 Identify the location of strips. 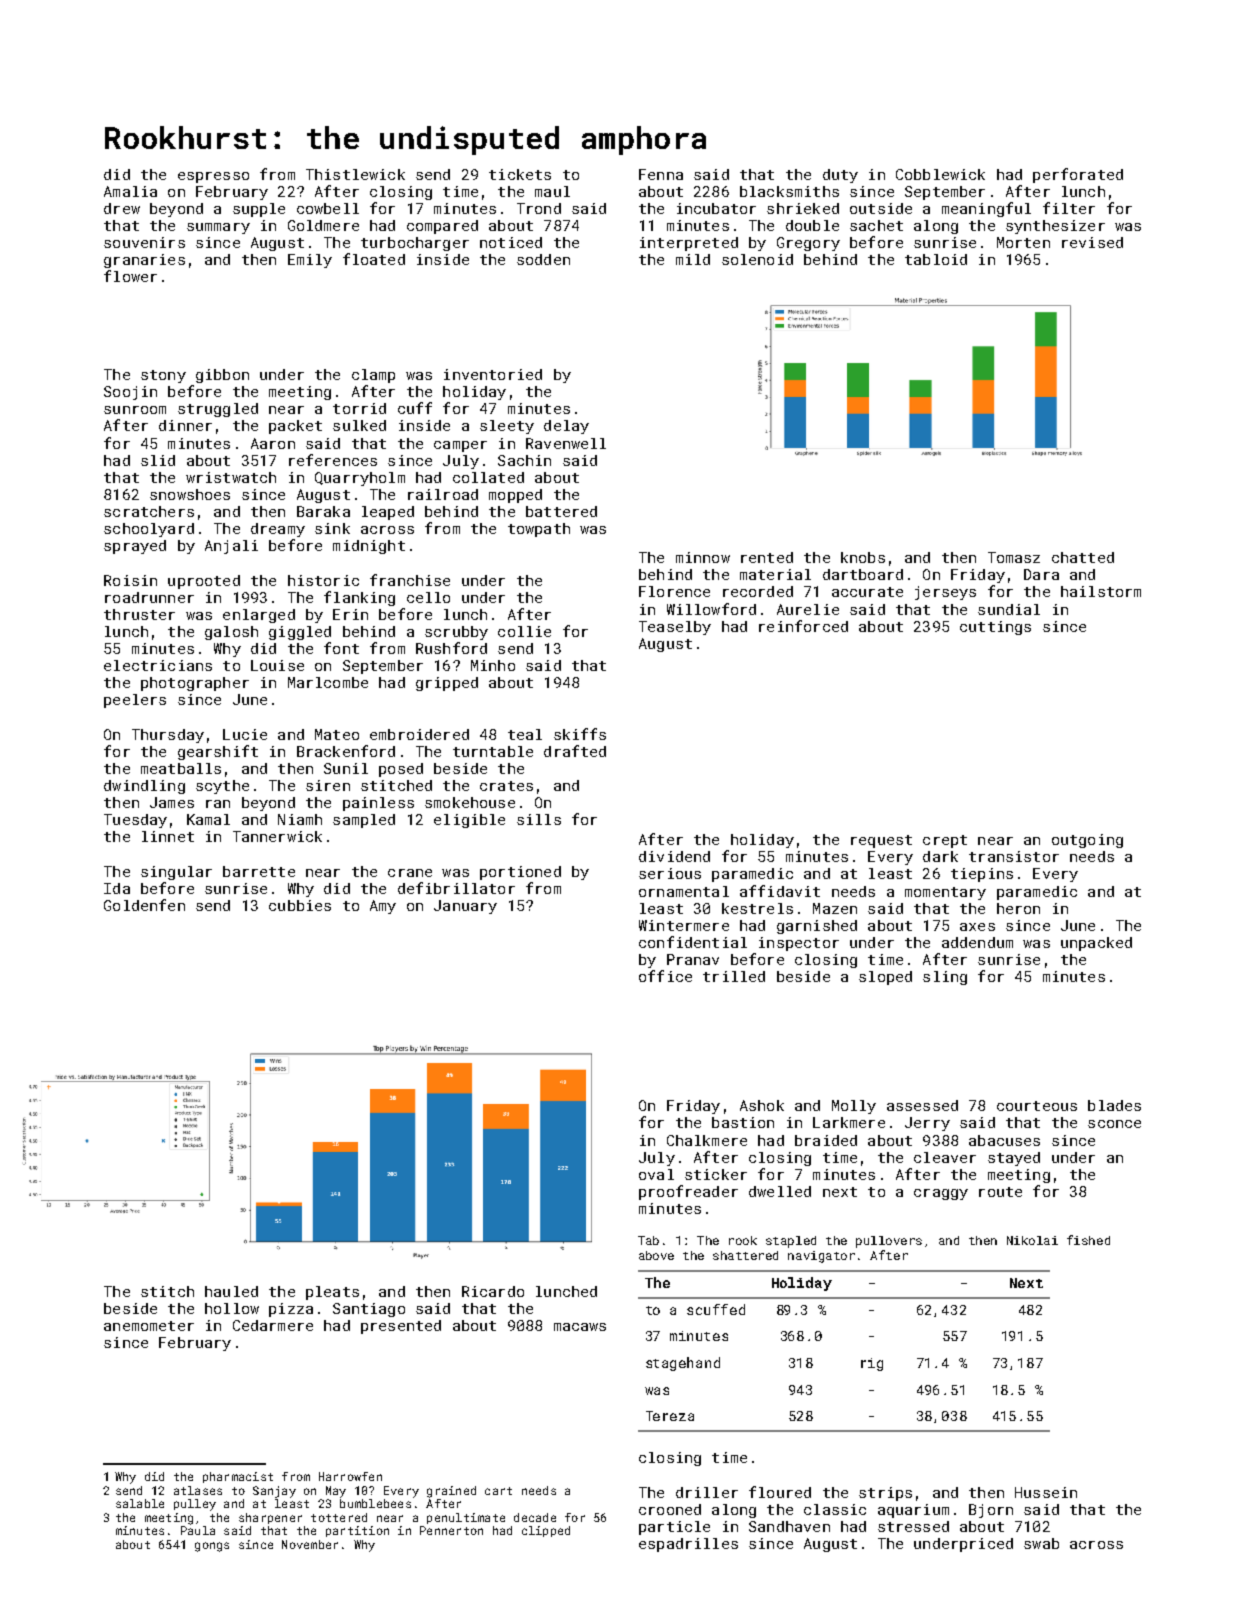
(885, 1494).
